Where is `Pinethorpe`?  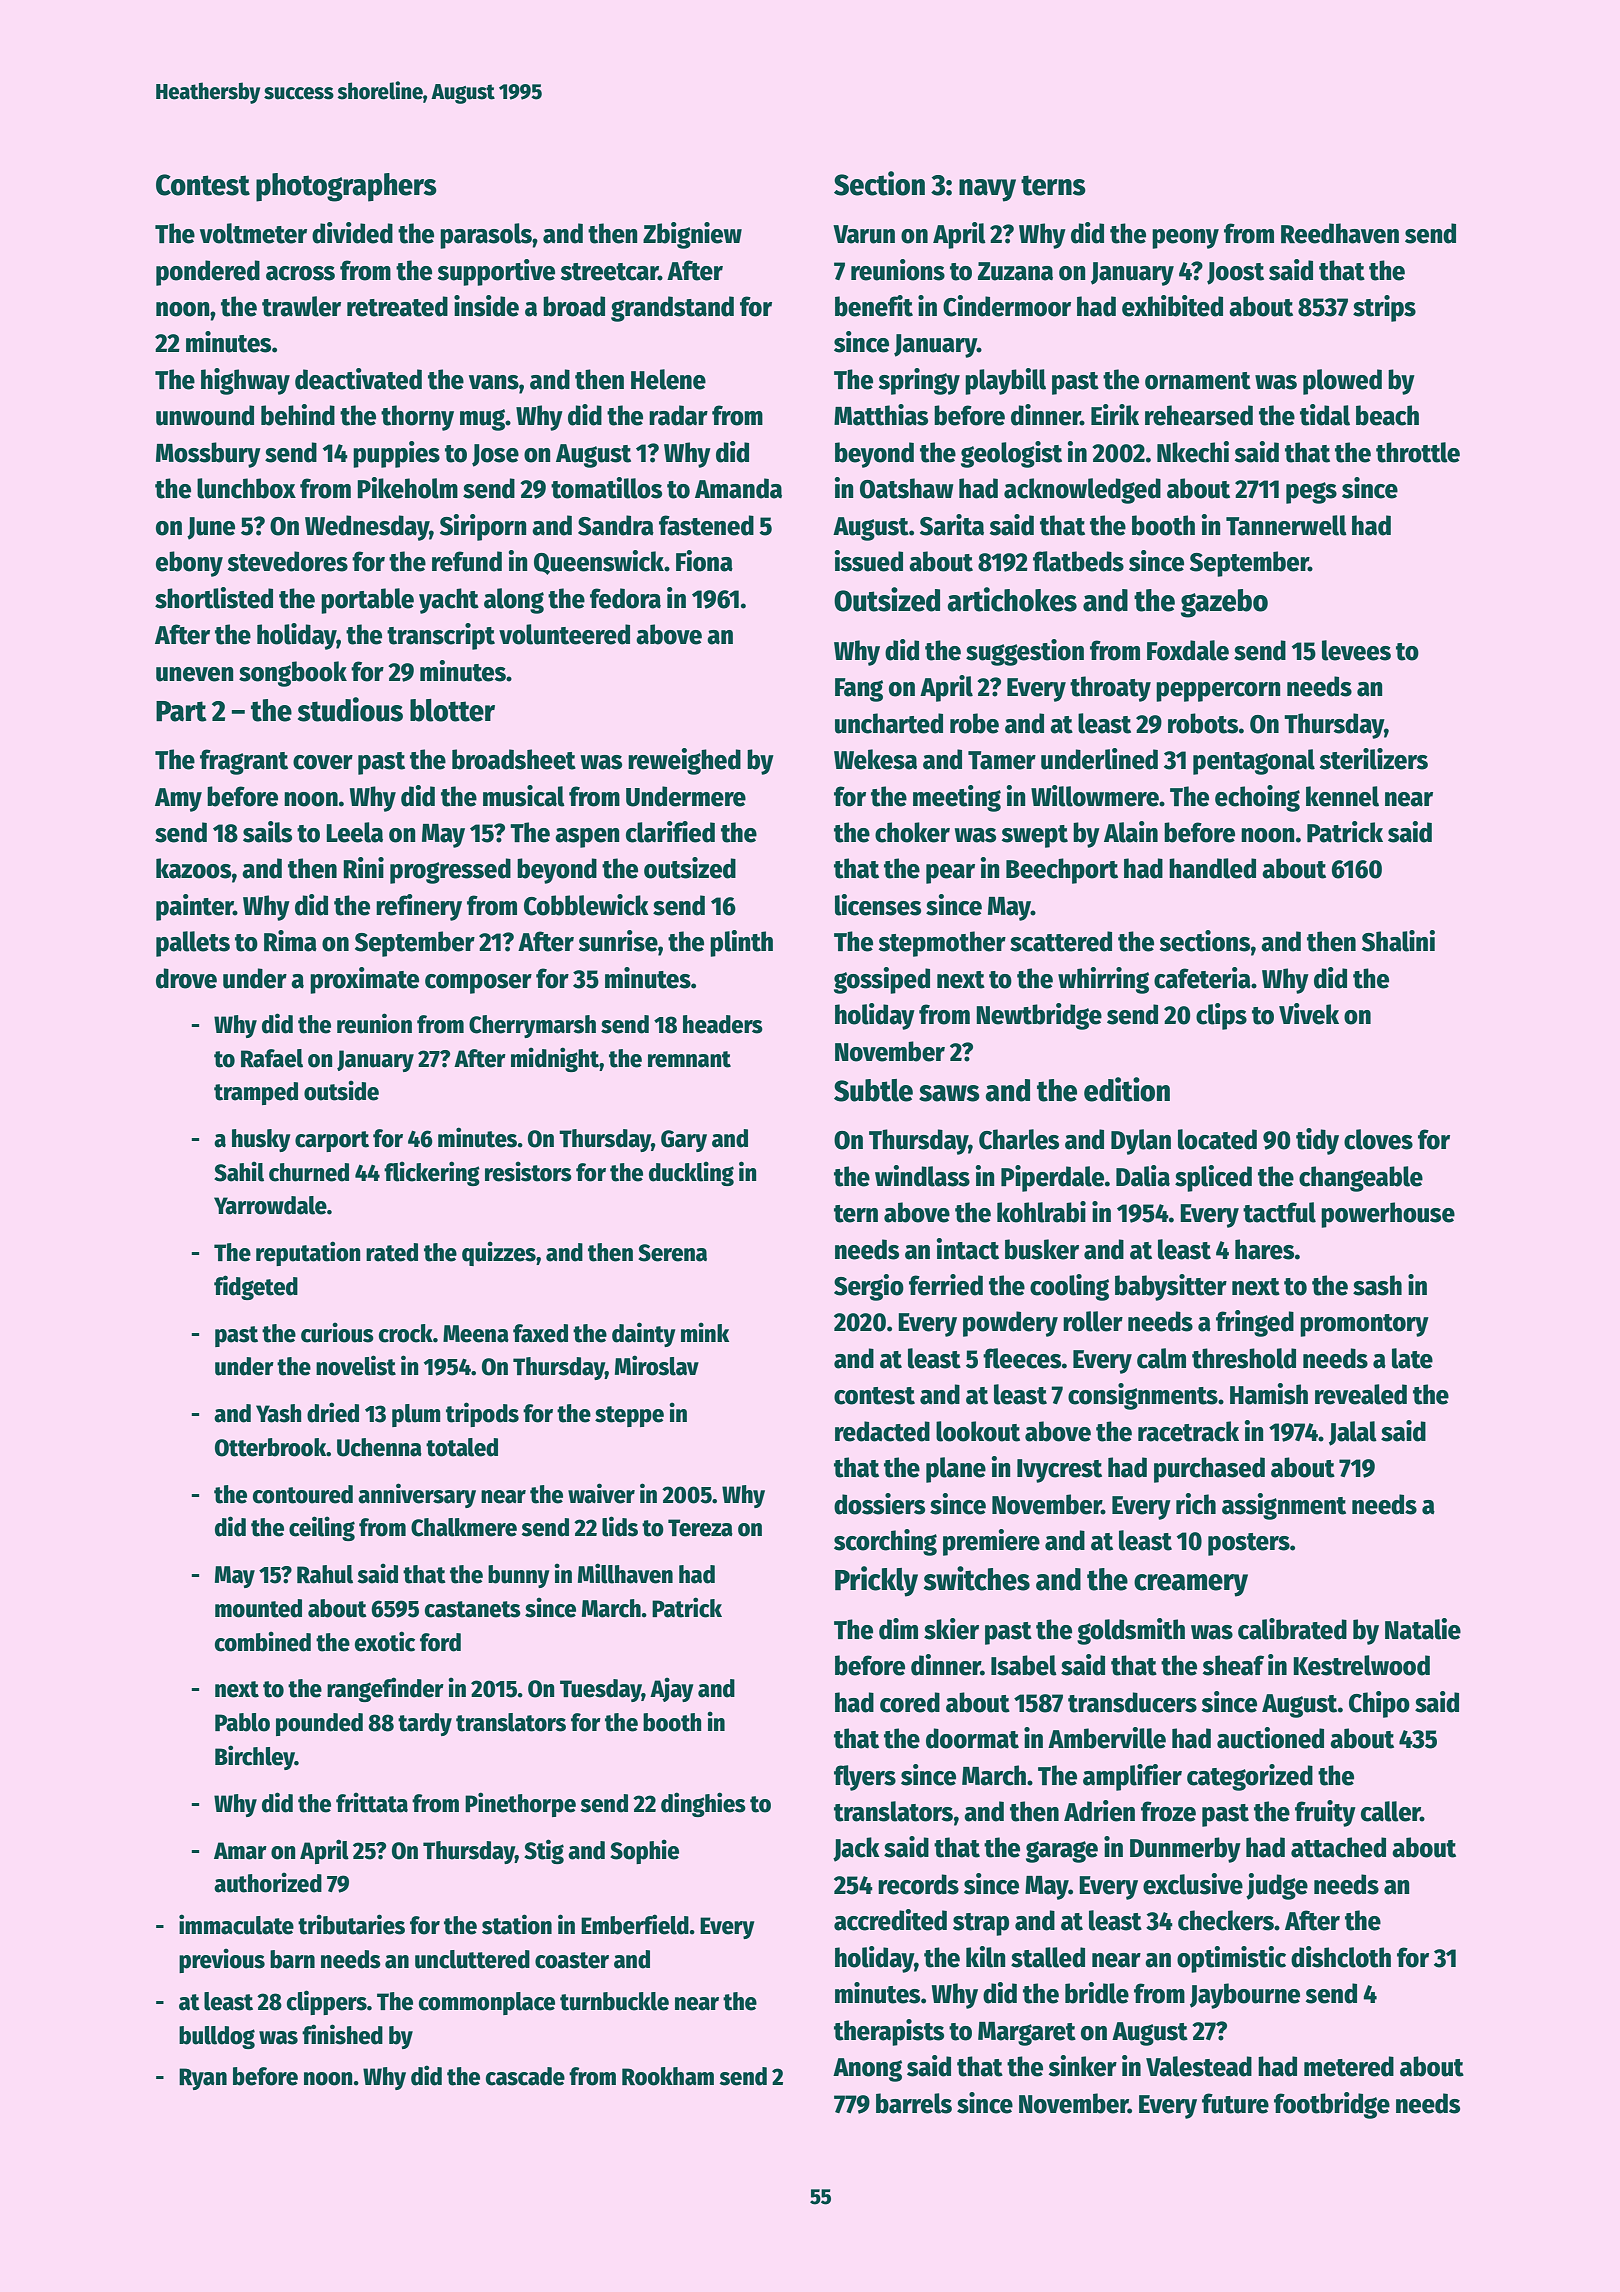
Pinethorpe is located at coordinates (520, 1804).
